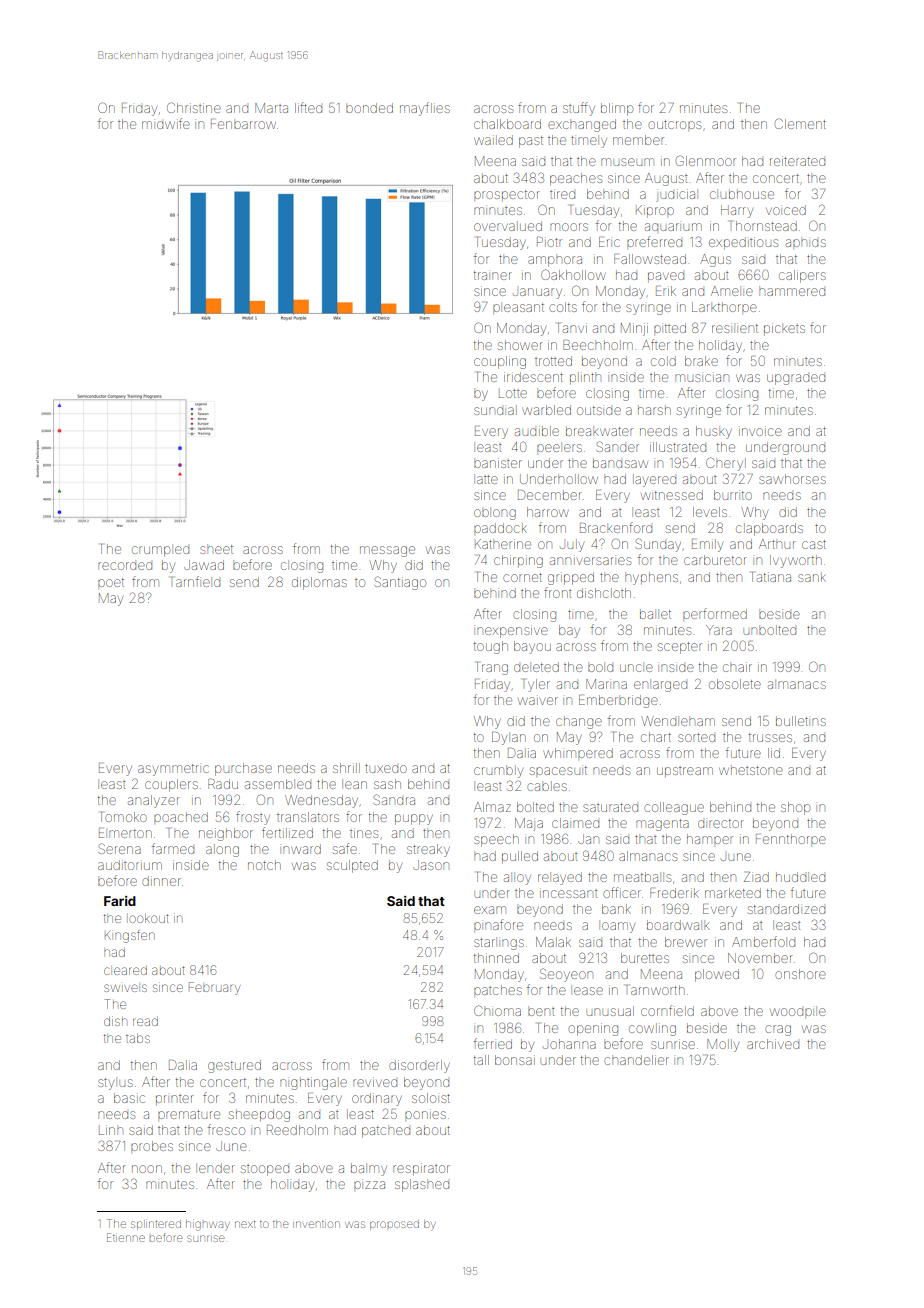 This image has height=1308, width=924. I want to click on Christine, so click(194, 107).
